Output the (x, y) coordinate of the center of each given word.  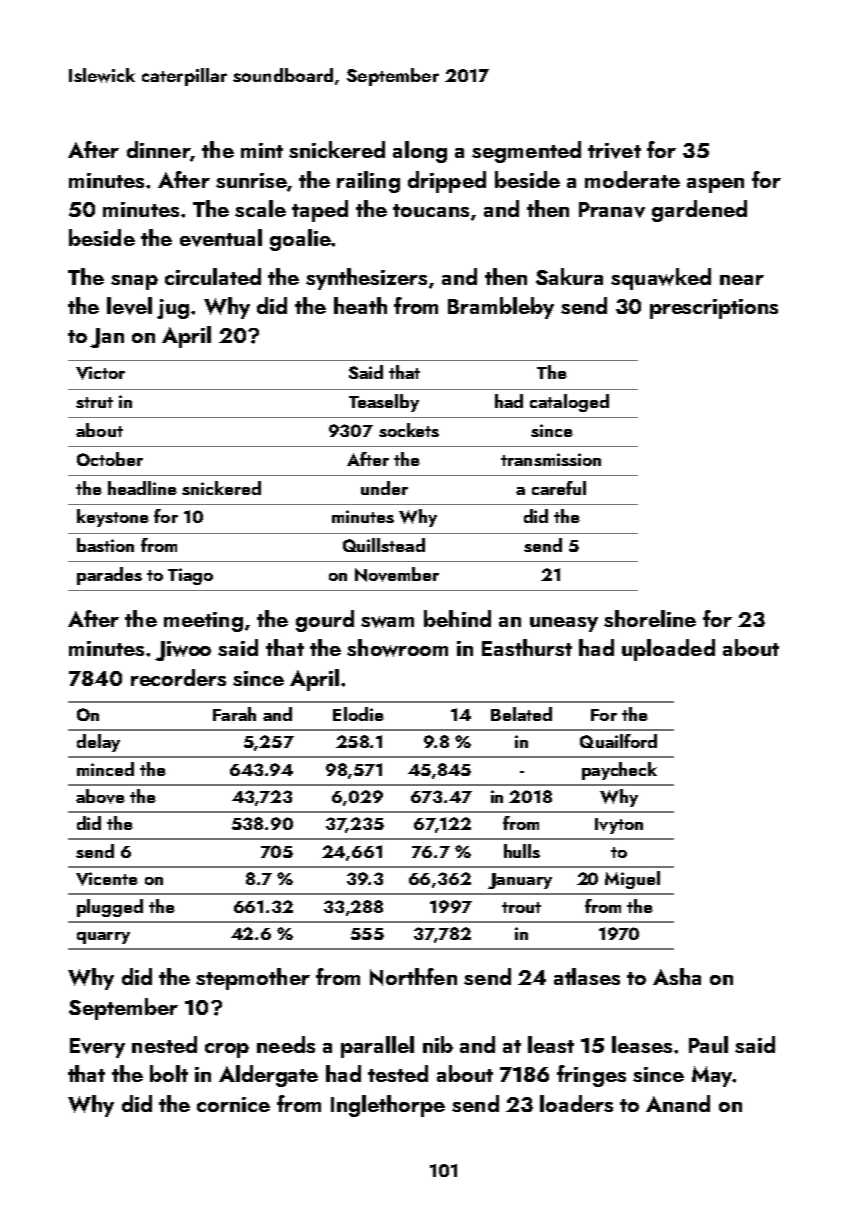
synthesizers (366, 279)
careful (559, 488)
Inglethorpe (388, 1106)
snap (134, 282)
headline (142, 488)
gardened (699, 211)
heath (360, 305)
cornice (233, 1104)
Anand (678, 1103)
